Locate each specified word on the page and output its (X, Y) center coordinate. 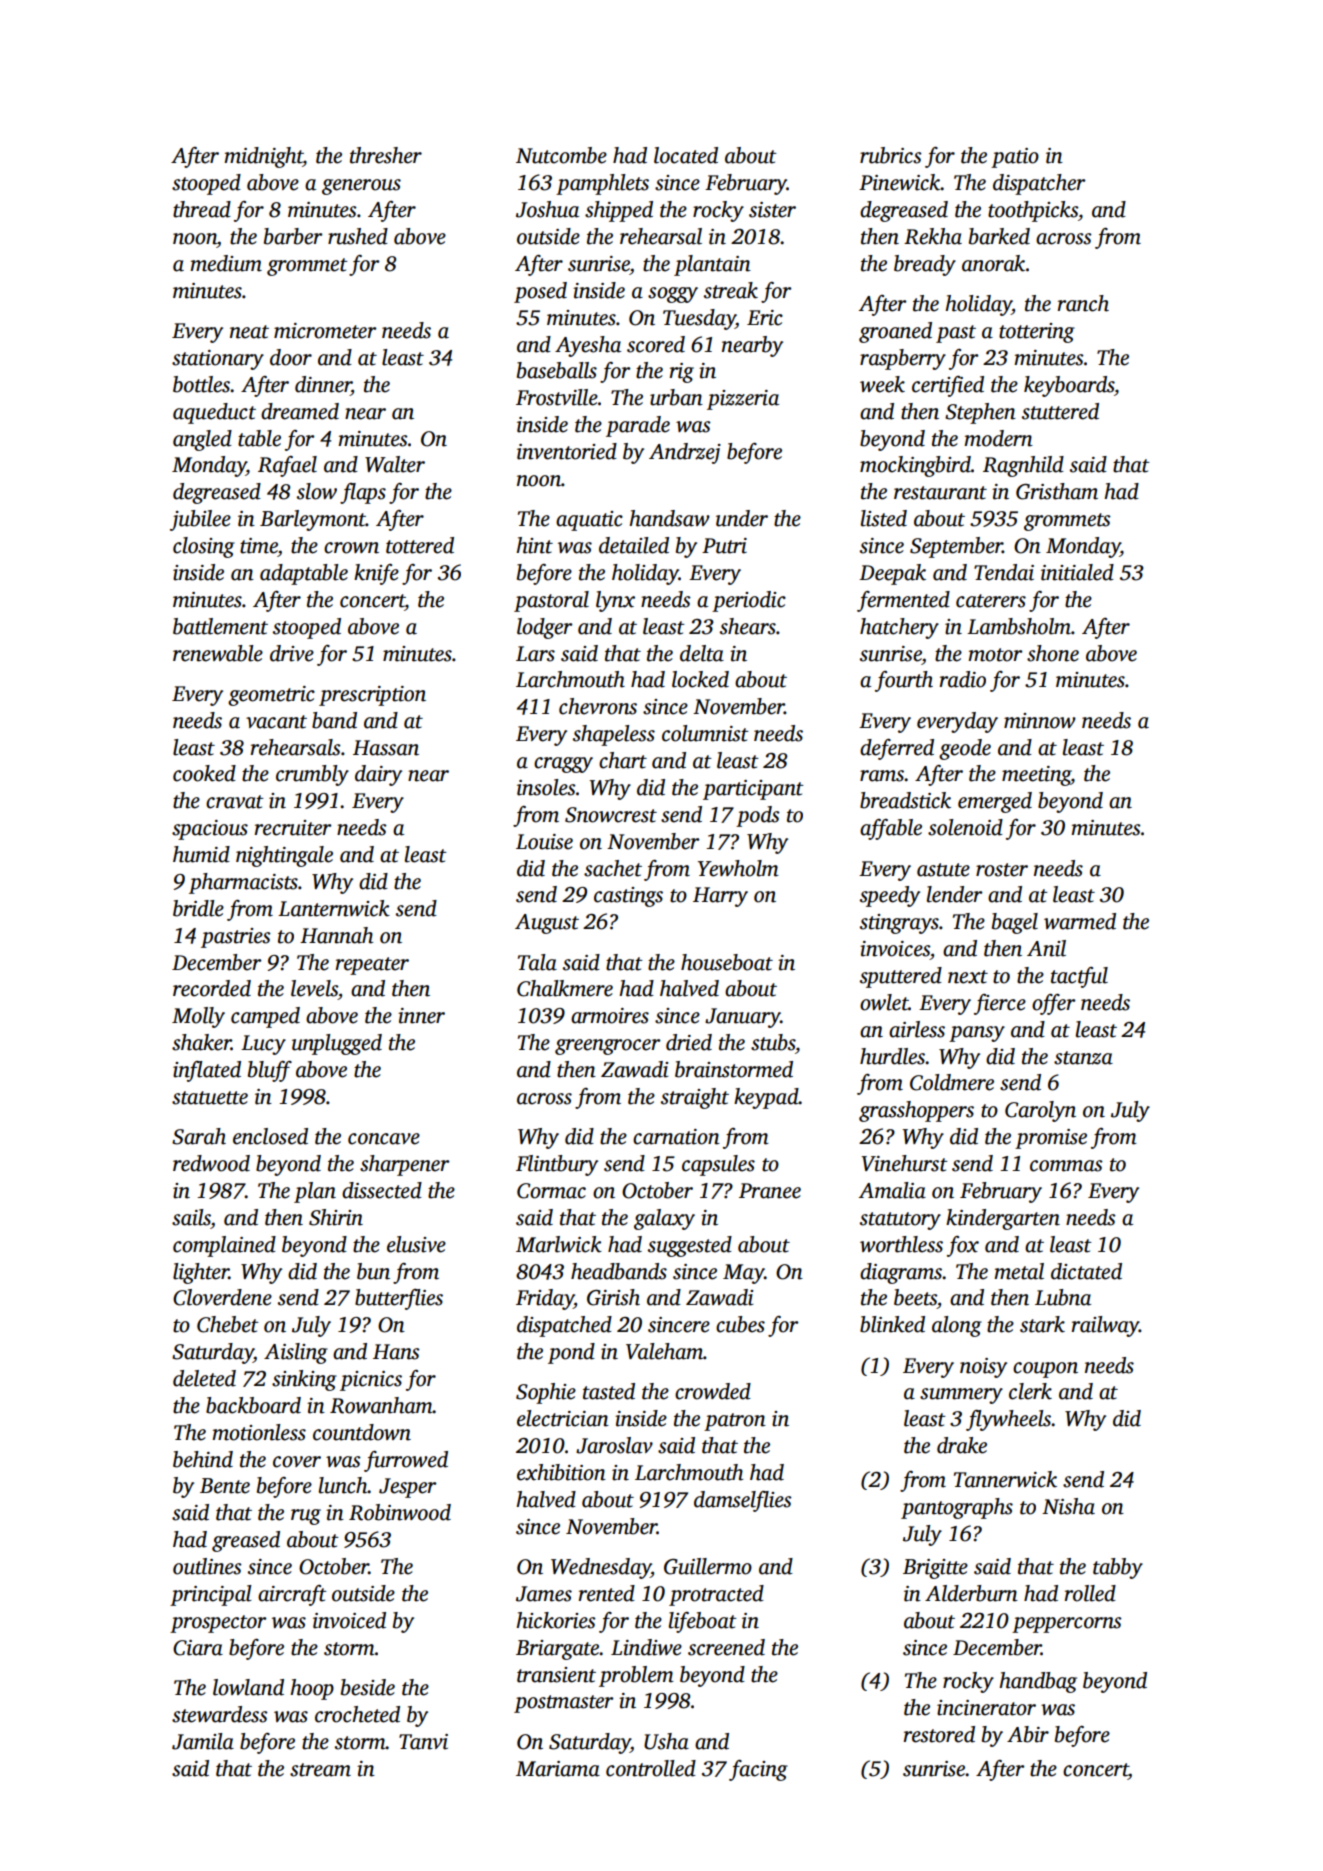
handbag (1038, 1682)
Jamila (203, 1741)
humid (201, 854)
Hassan (386, 748)
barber (293, 236)
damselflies (743, 1501)
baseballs (557, 370)
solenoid (965, 827)
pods (758, 816)
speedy (890, 896)
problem (636, 1676)
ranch (1083, 303)
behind (203, 1459)
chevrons (598, 706)
